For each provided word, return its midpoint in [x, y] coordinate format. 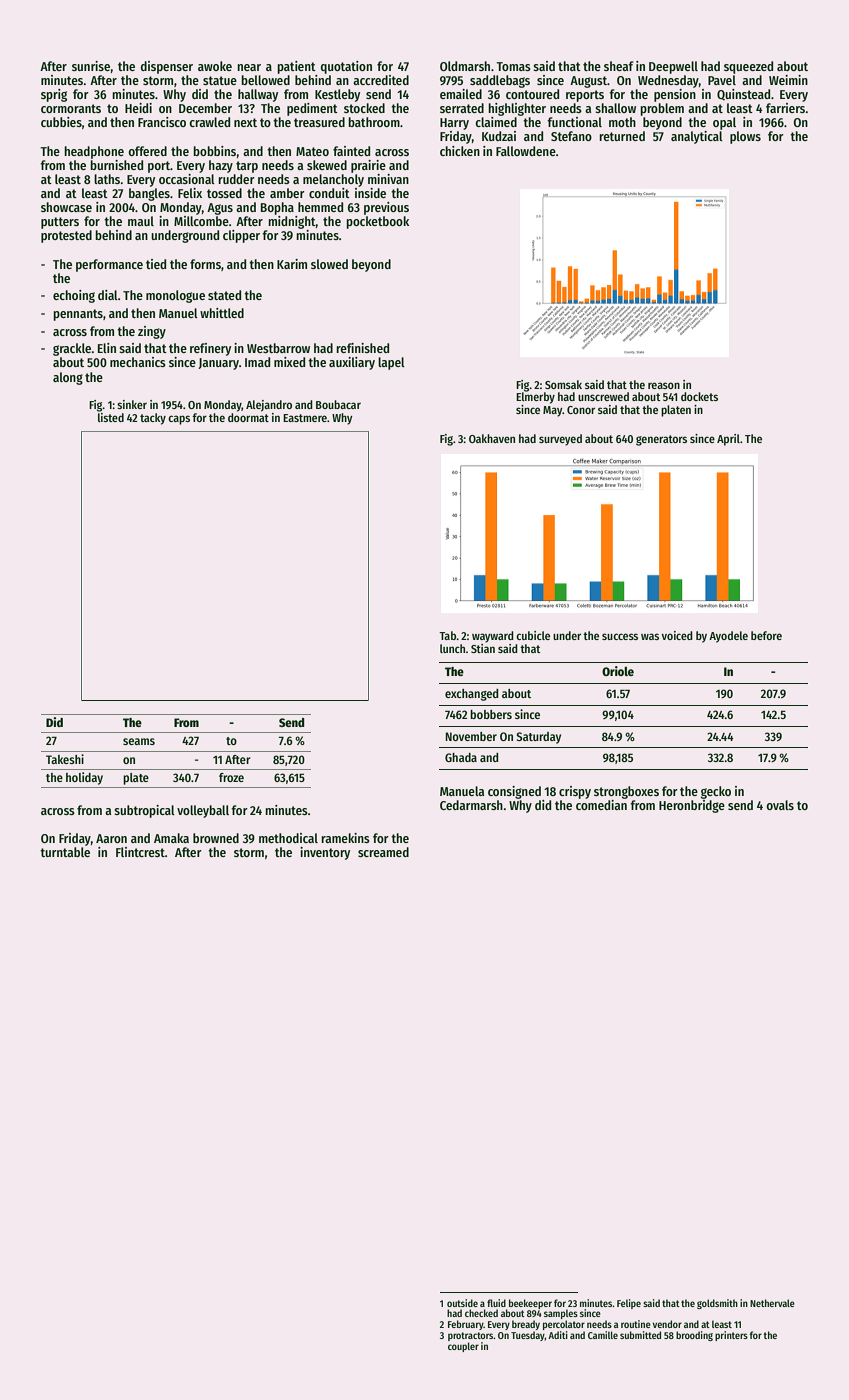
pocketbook [377, 222]
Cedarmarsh [471, 805]
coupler [463, 1347]
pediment [312, 109]
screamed [383, 852]
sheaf [619, 66]
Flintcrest [140, 852]
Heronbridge [692, 806]
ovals [780, 805]
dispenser [167, 67]
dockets [699, 396]
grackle [72, 349]
